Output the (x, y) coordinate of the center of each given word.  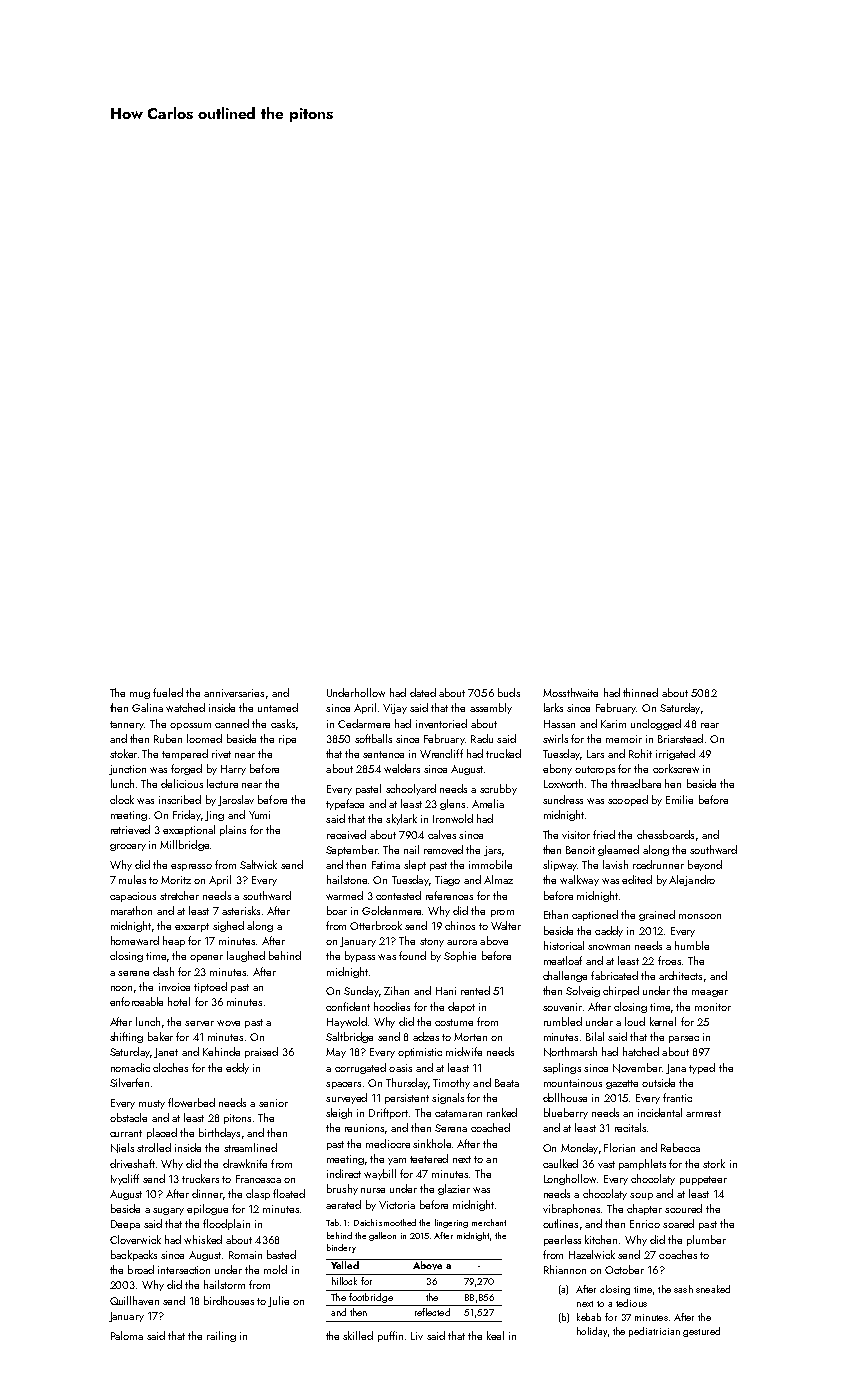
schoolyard (411, 789)
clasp (258, 1194)
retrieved (130, 829)
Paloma (127, 1335)
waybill (380, 1174)
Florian (619, 1147)
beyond (705, 865)
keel (495, 1335)
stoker (123, 753)
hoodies (392, 1006)
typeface (345, 804)
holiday (592, 1332)
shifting (126, 1037)
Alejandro (692, 880)
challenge (565, 976)
